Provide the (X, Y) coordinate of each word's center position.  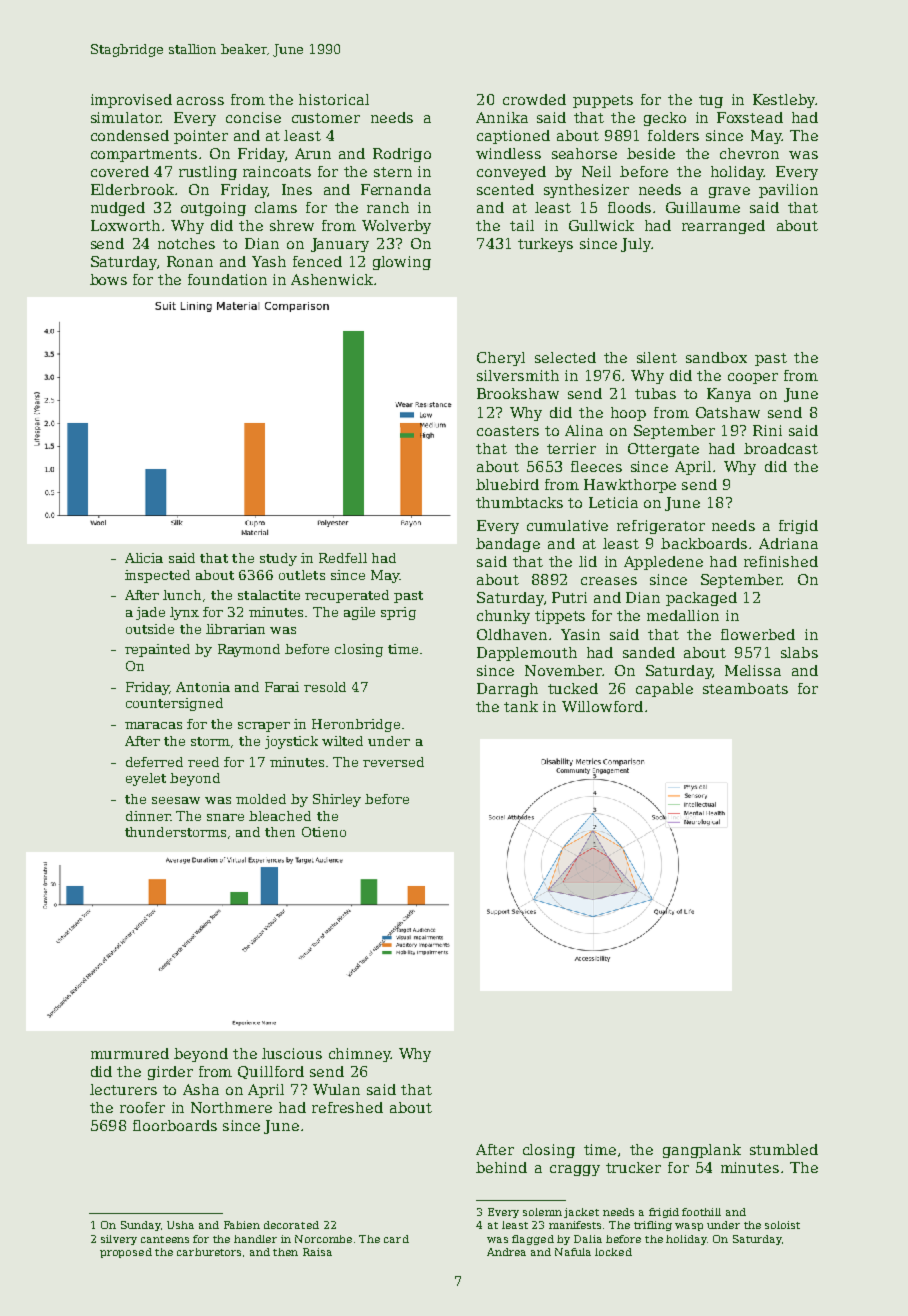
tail (522, 225)
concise (253, 117)
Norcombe (323, 1239)
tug (711, 101)
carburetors (209, 1252)
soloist (782, 1225)
